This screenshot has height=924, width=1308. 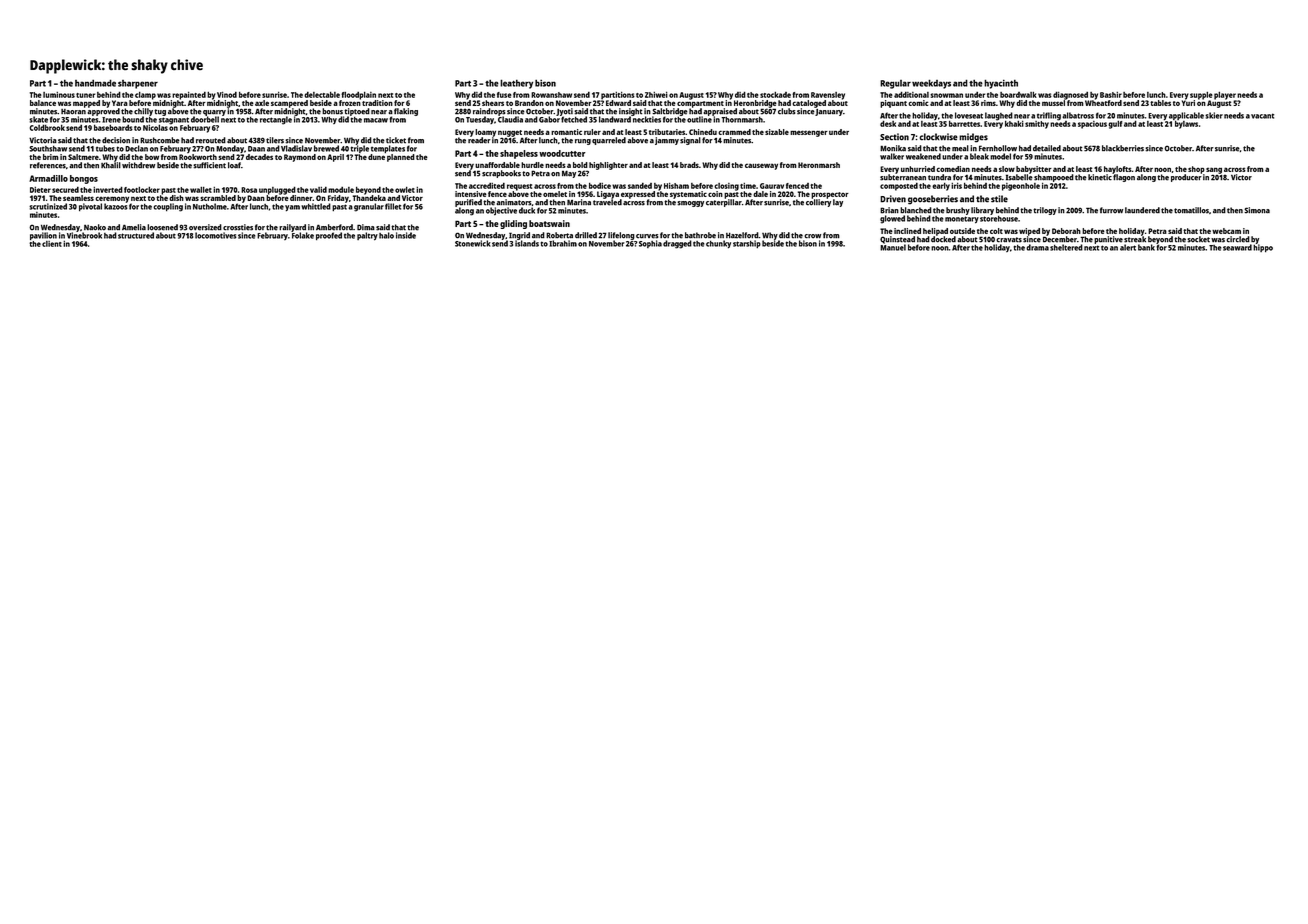 What do you see at coordinates (189, 95) in the screenshot?
I see `repainted` at bounding box center [189, 95].
